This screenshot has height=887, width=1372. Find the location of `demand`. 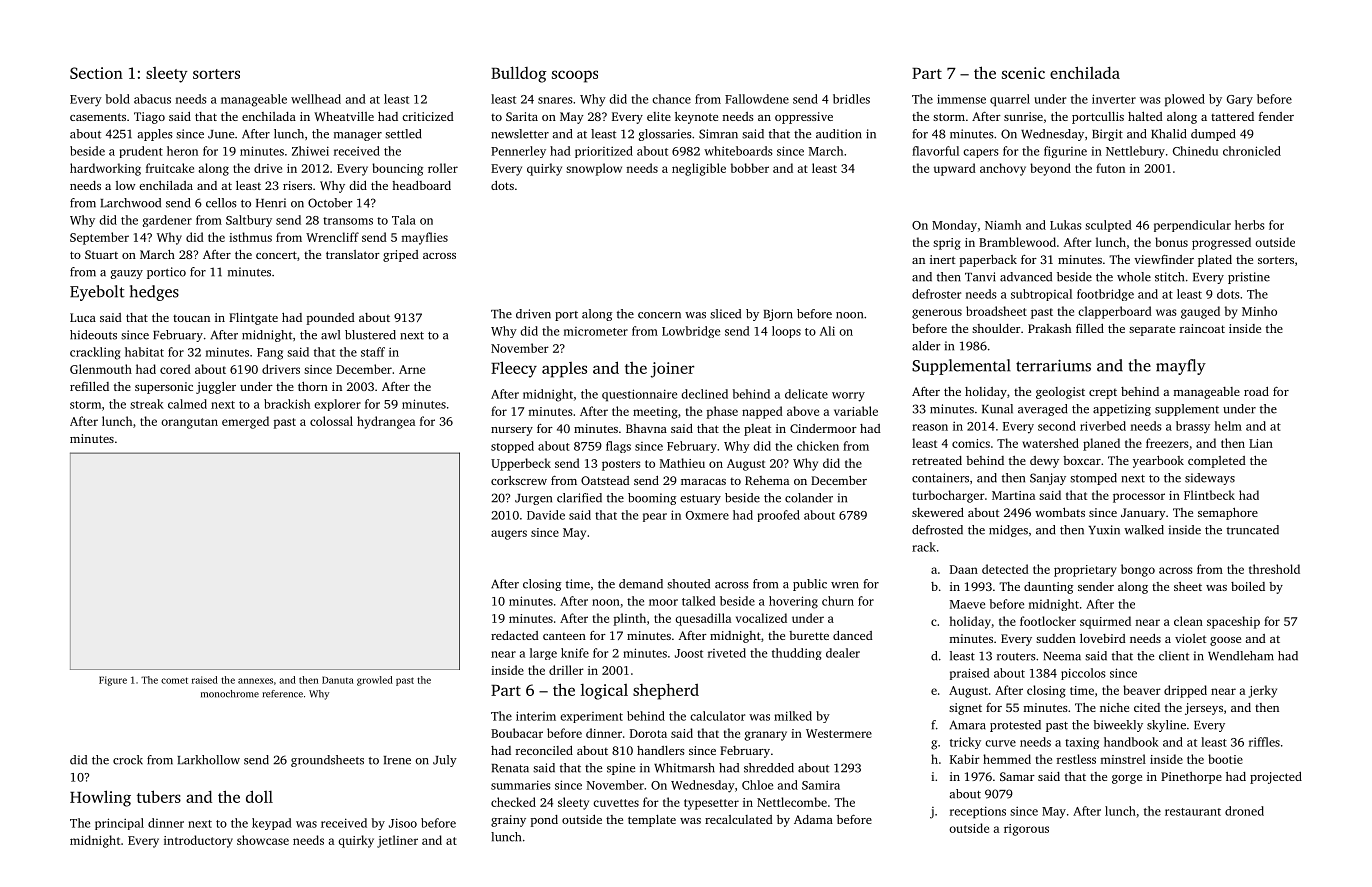

demand is located at coordinates (641, 584).
